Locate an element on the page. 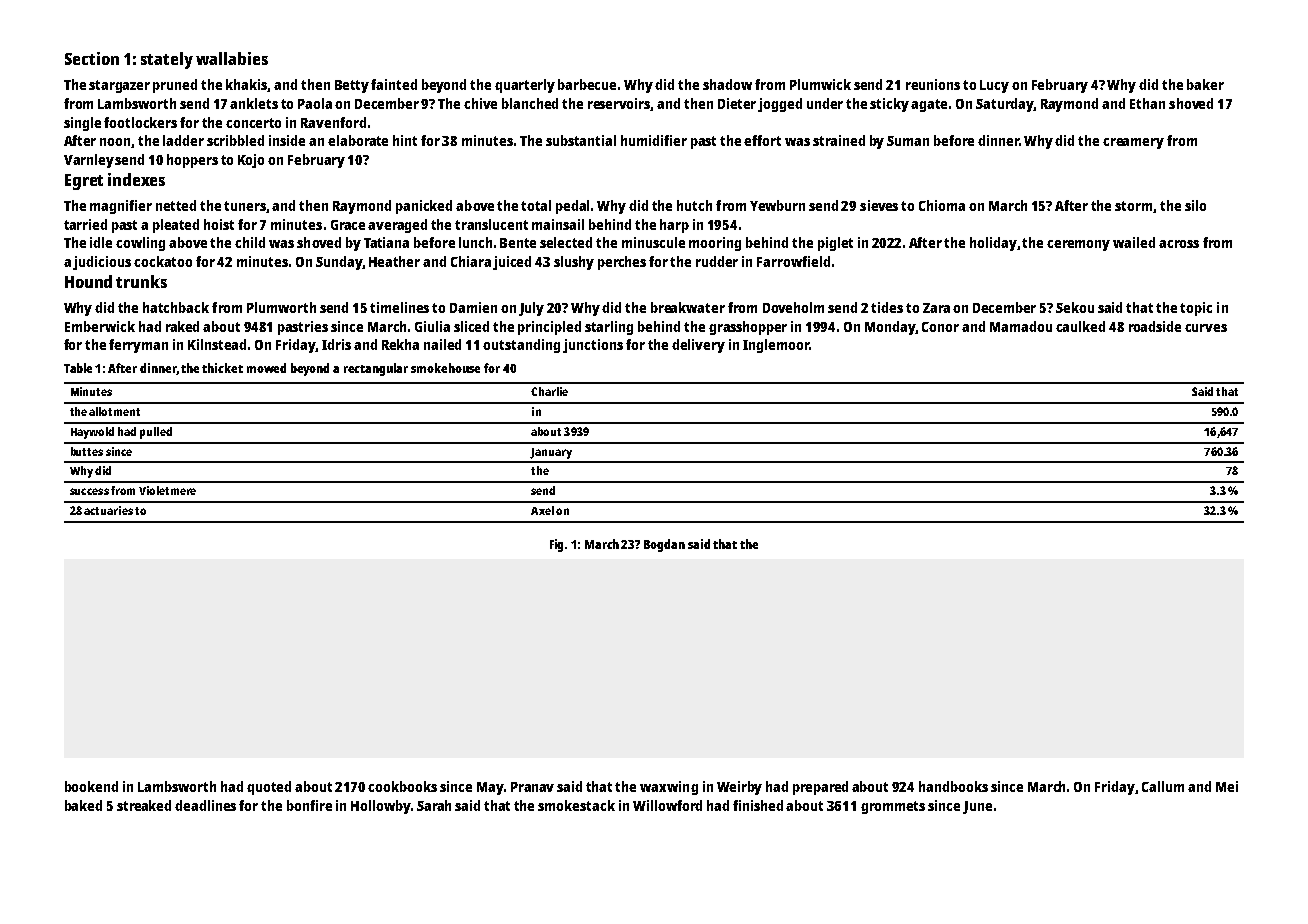 This document has height=924, width=1308. cookbooks is located at coordinates (402, 786).
